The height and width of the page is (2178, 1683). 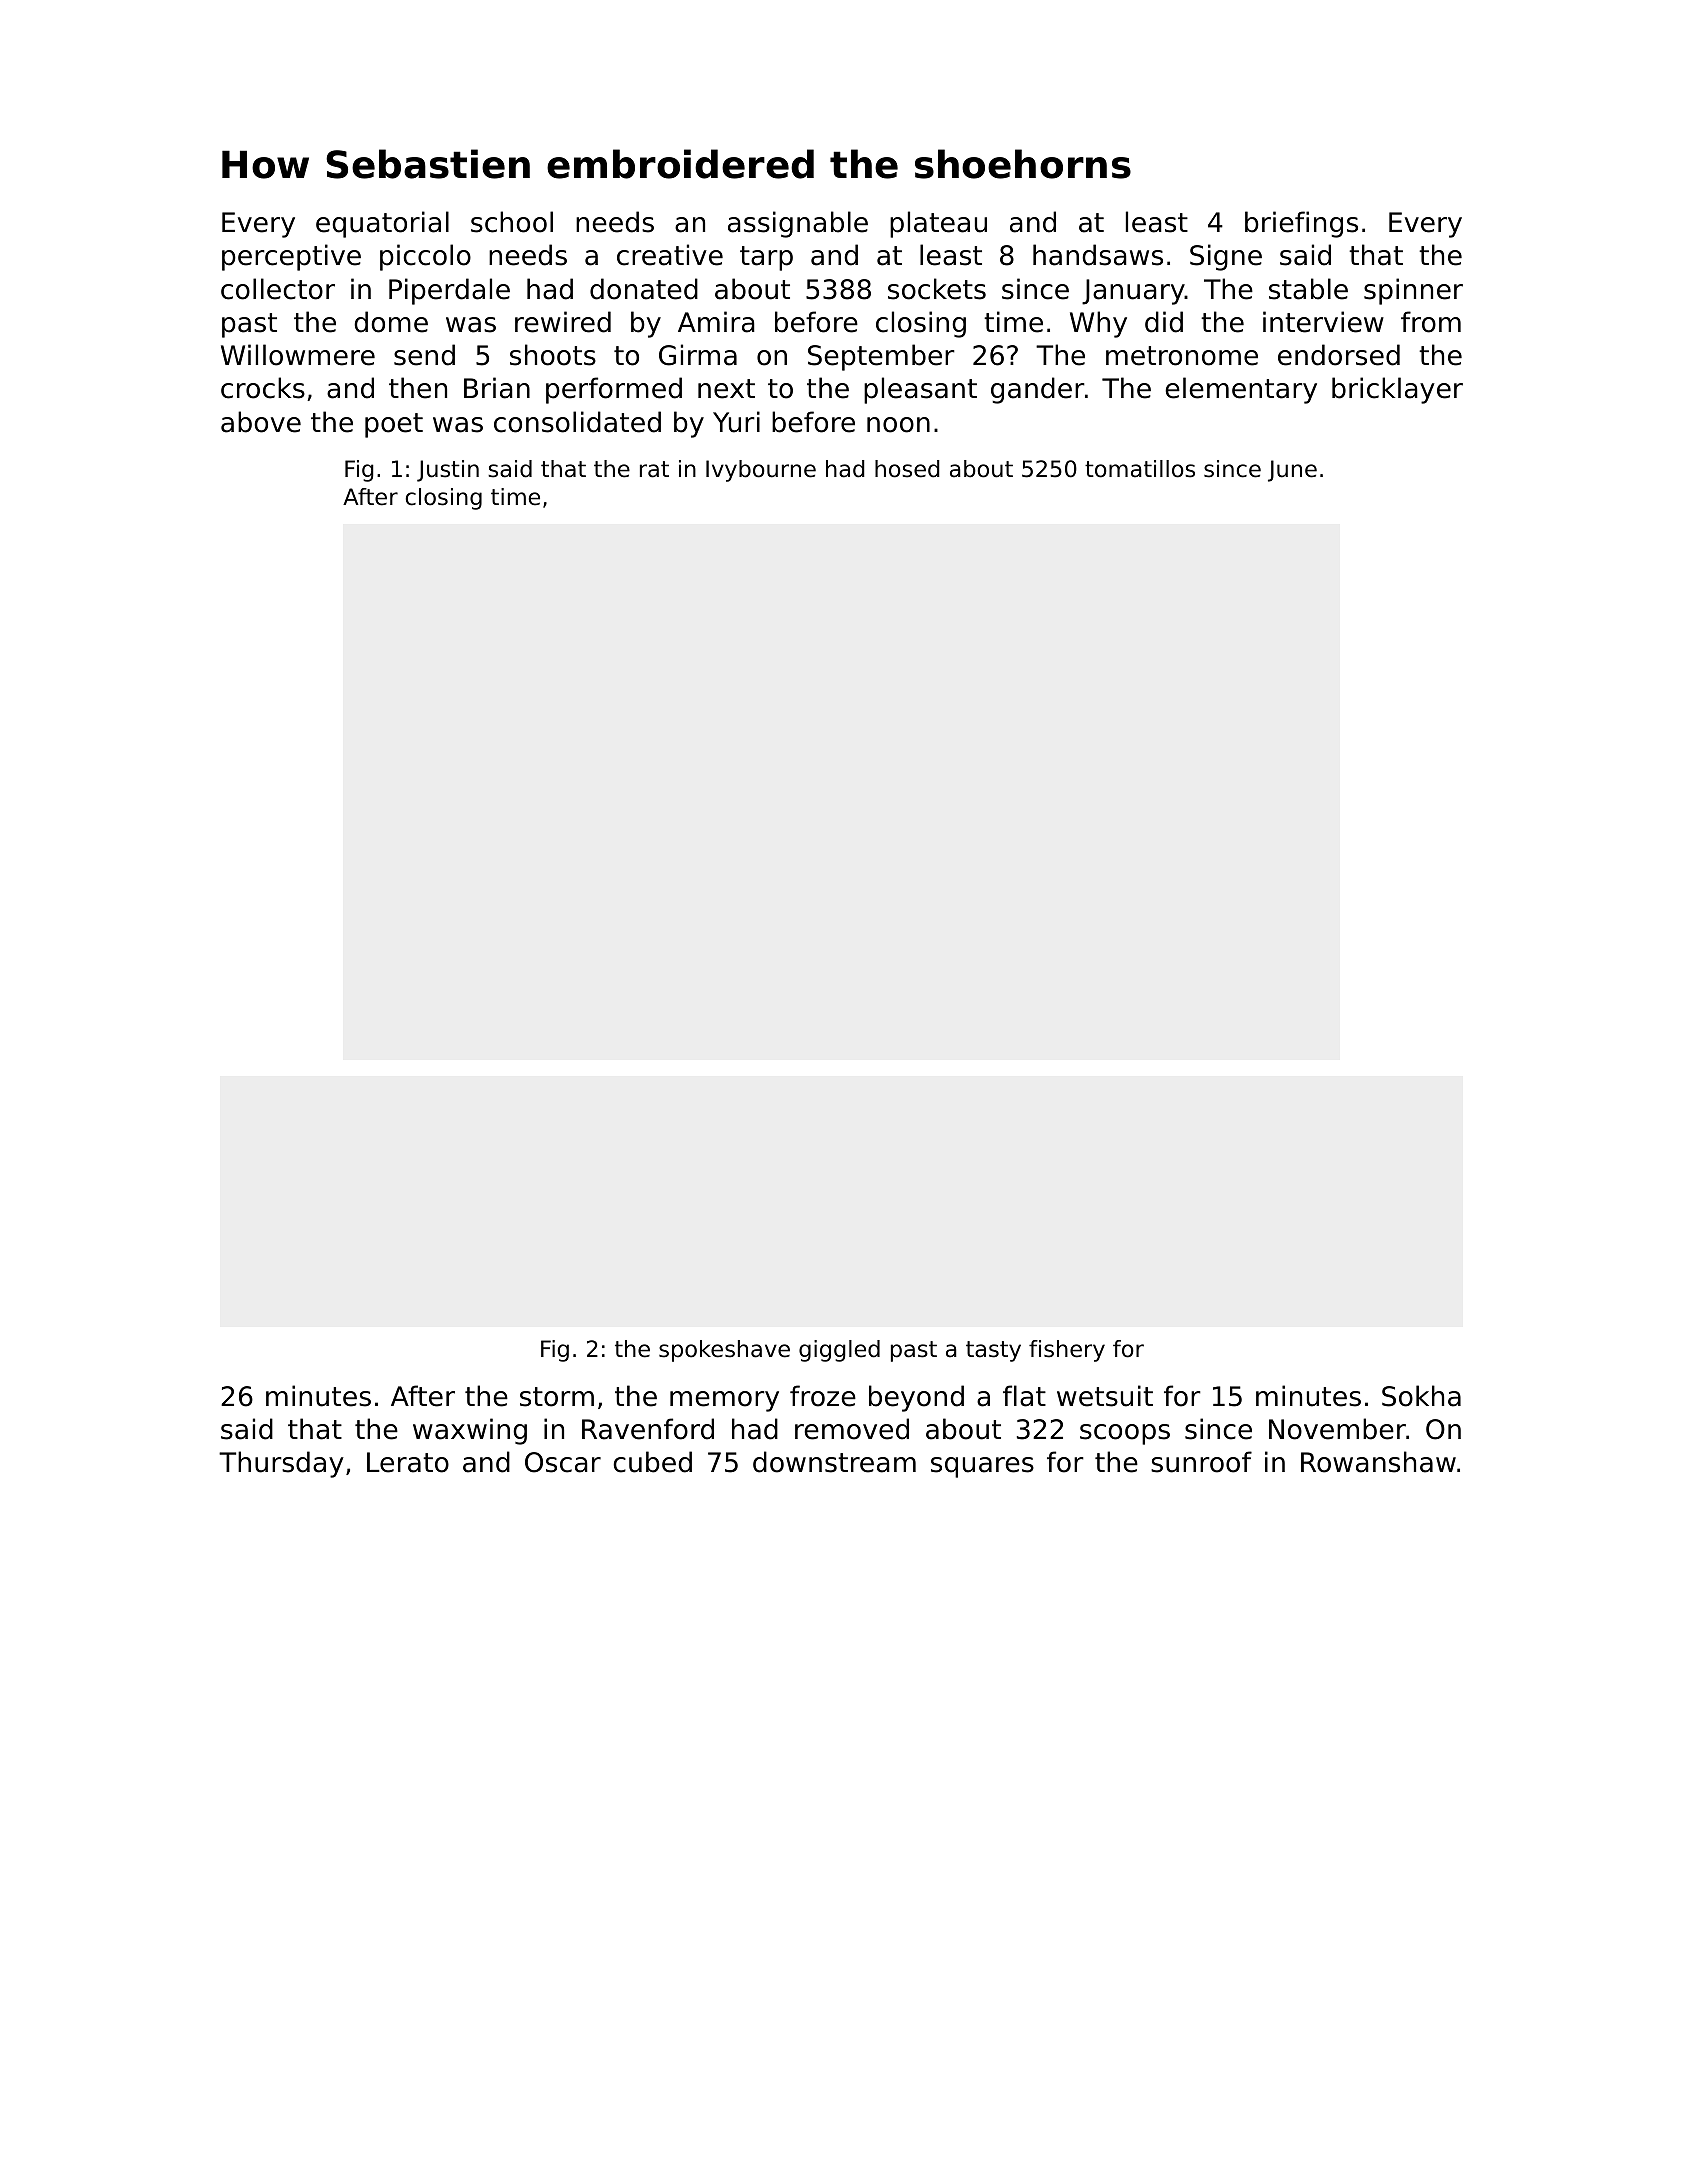 What do you see at coordinates (448, 471) in the page?
I see `Justin` at bounding box center [448, 471].
